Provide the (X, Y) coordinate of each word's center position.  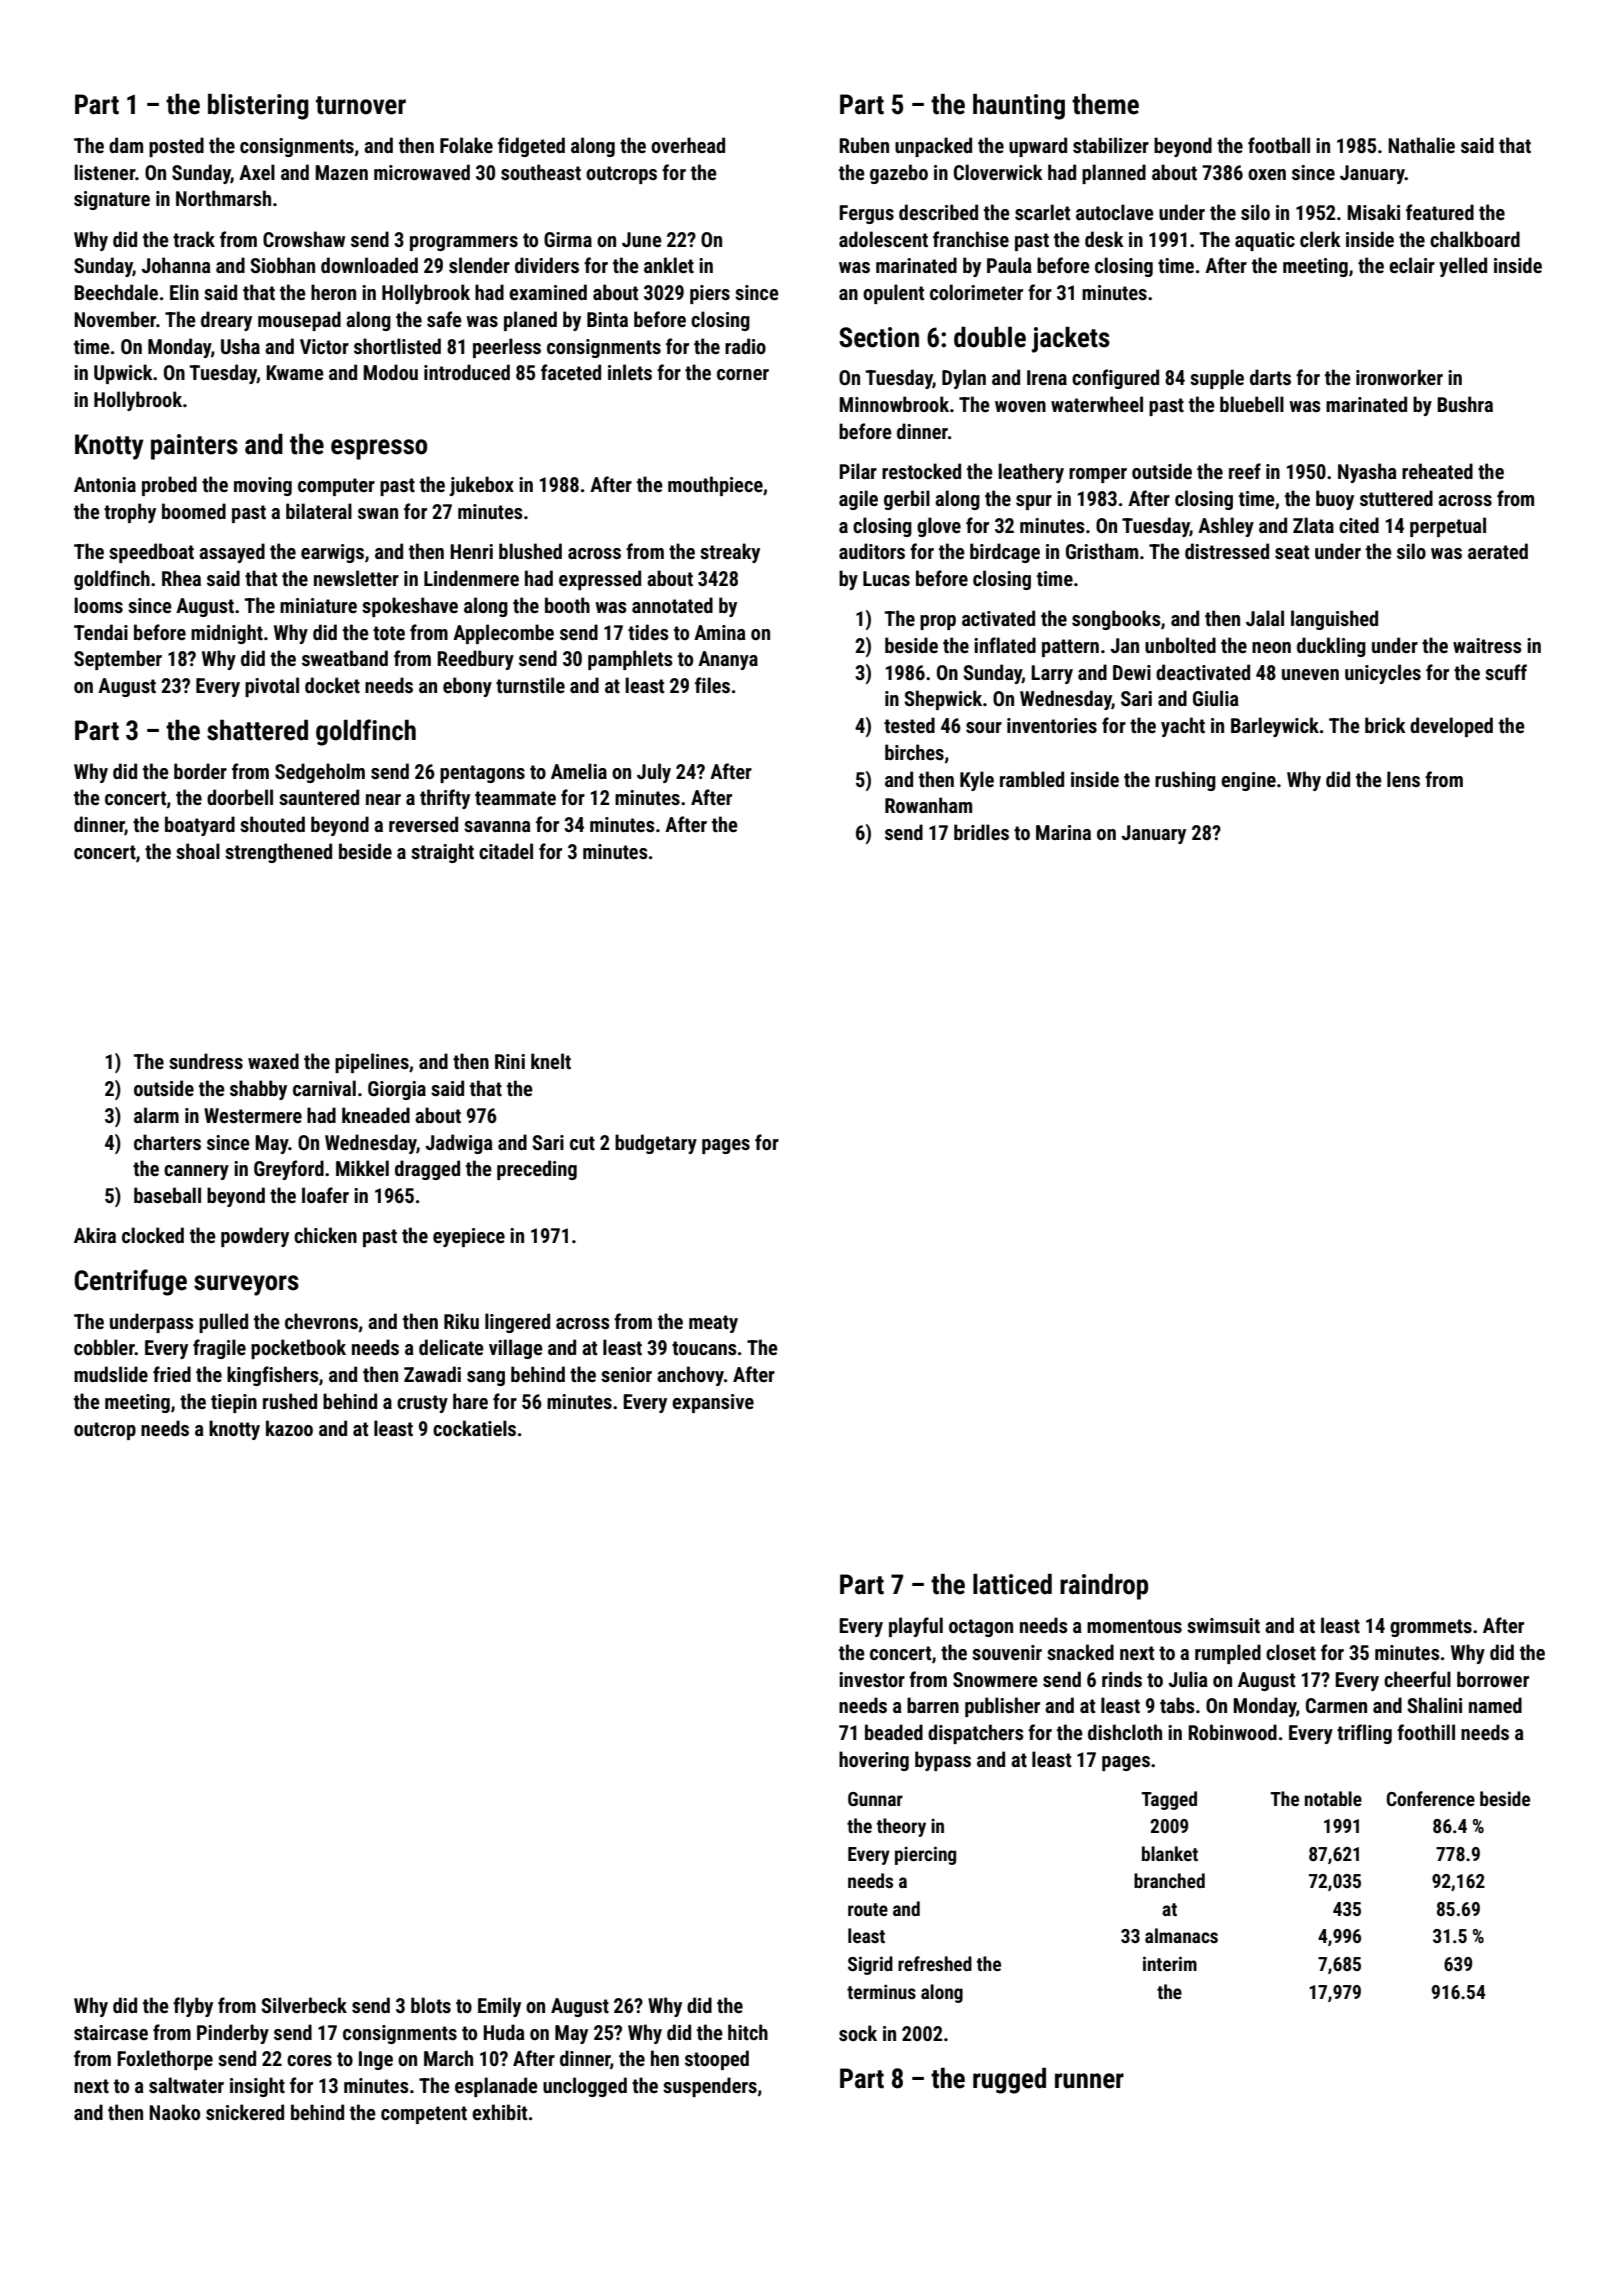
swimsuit (1223, 1625)
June (642, 239)
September (118, 660)
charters (167, 1142)
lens (1403, 779)
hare (470, 1401)
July (654, 773)
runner (1089, 2081)
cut (582, 1143)
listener (104, 172)
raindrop (1104, 1586)
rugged (1009, 2080)
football (1279, 145)
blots (431, 2005)
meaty (713, 1324)
